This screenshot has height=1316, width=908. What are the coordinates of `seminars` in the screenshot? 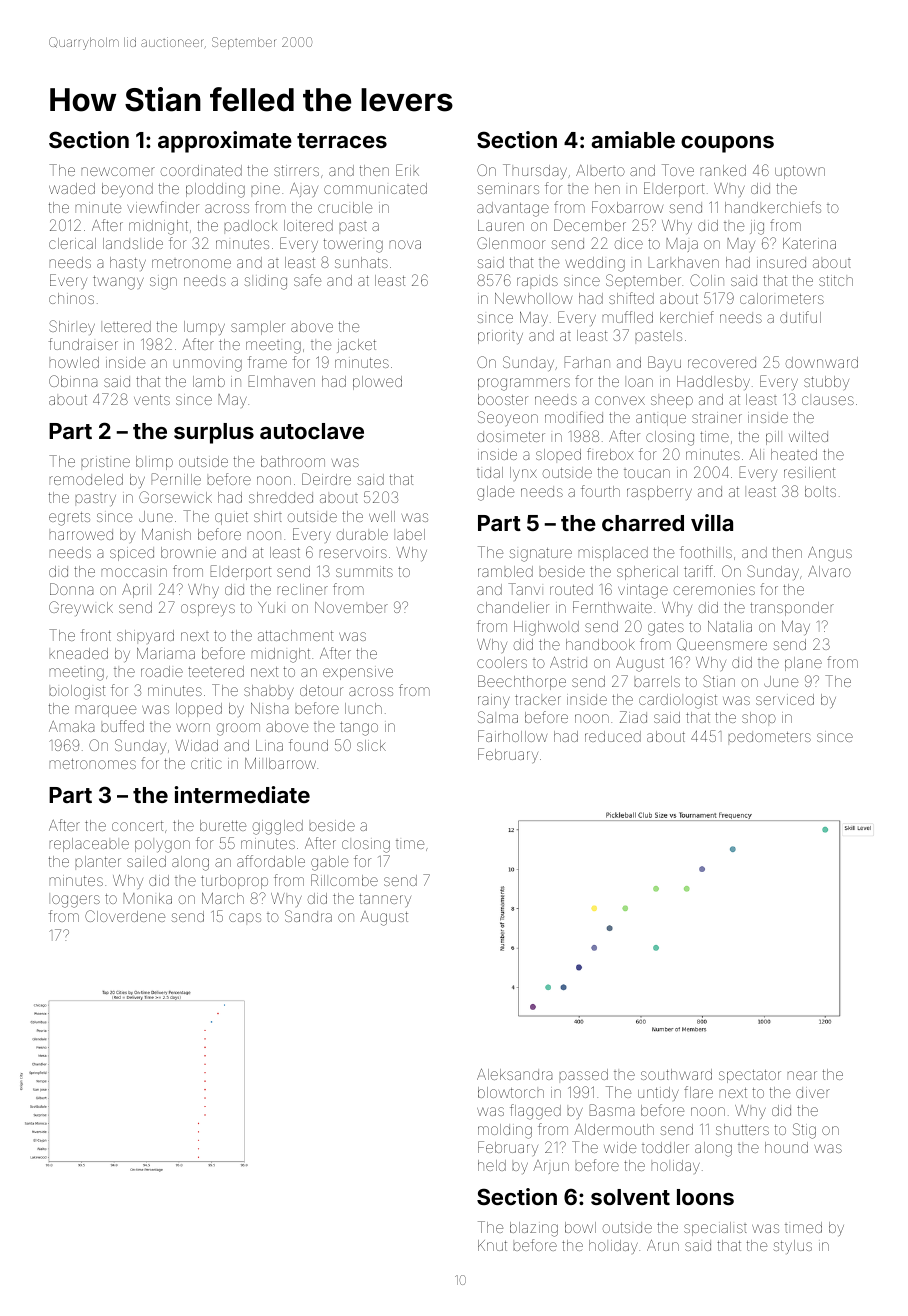 It's located at (508, 188).
